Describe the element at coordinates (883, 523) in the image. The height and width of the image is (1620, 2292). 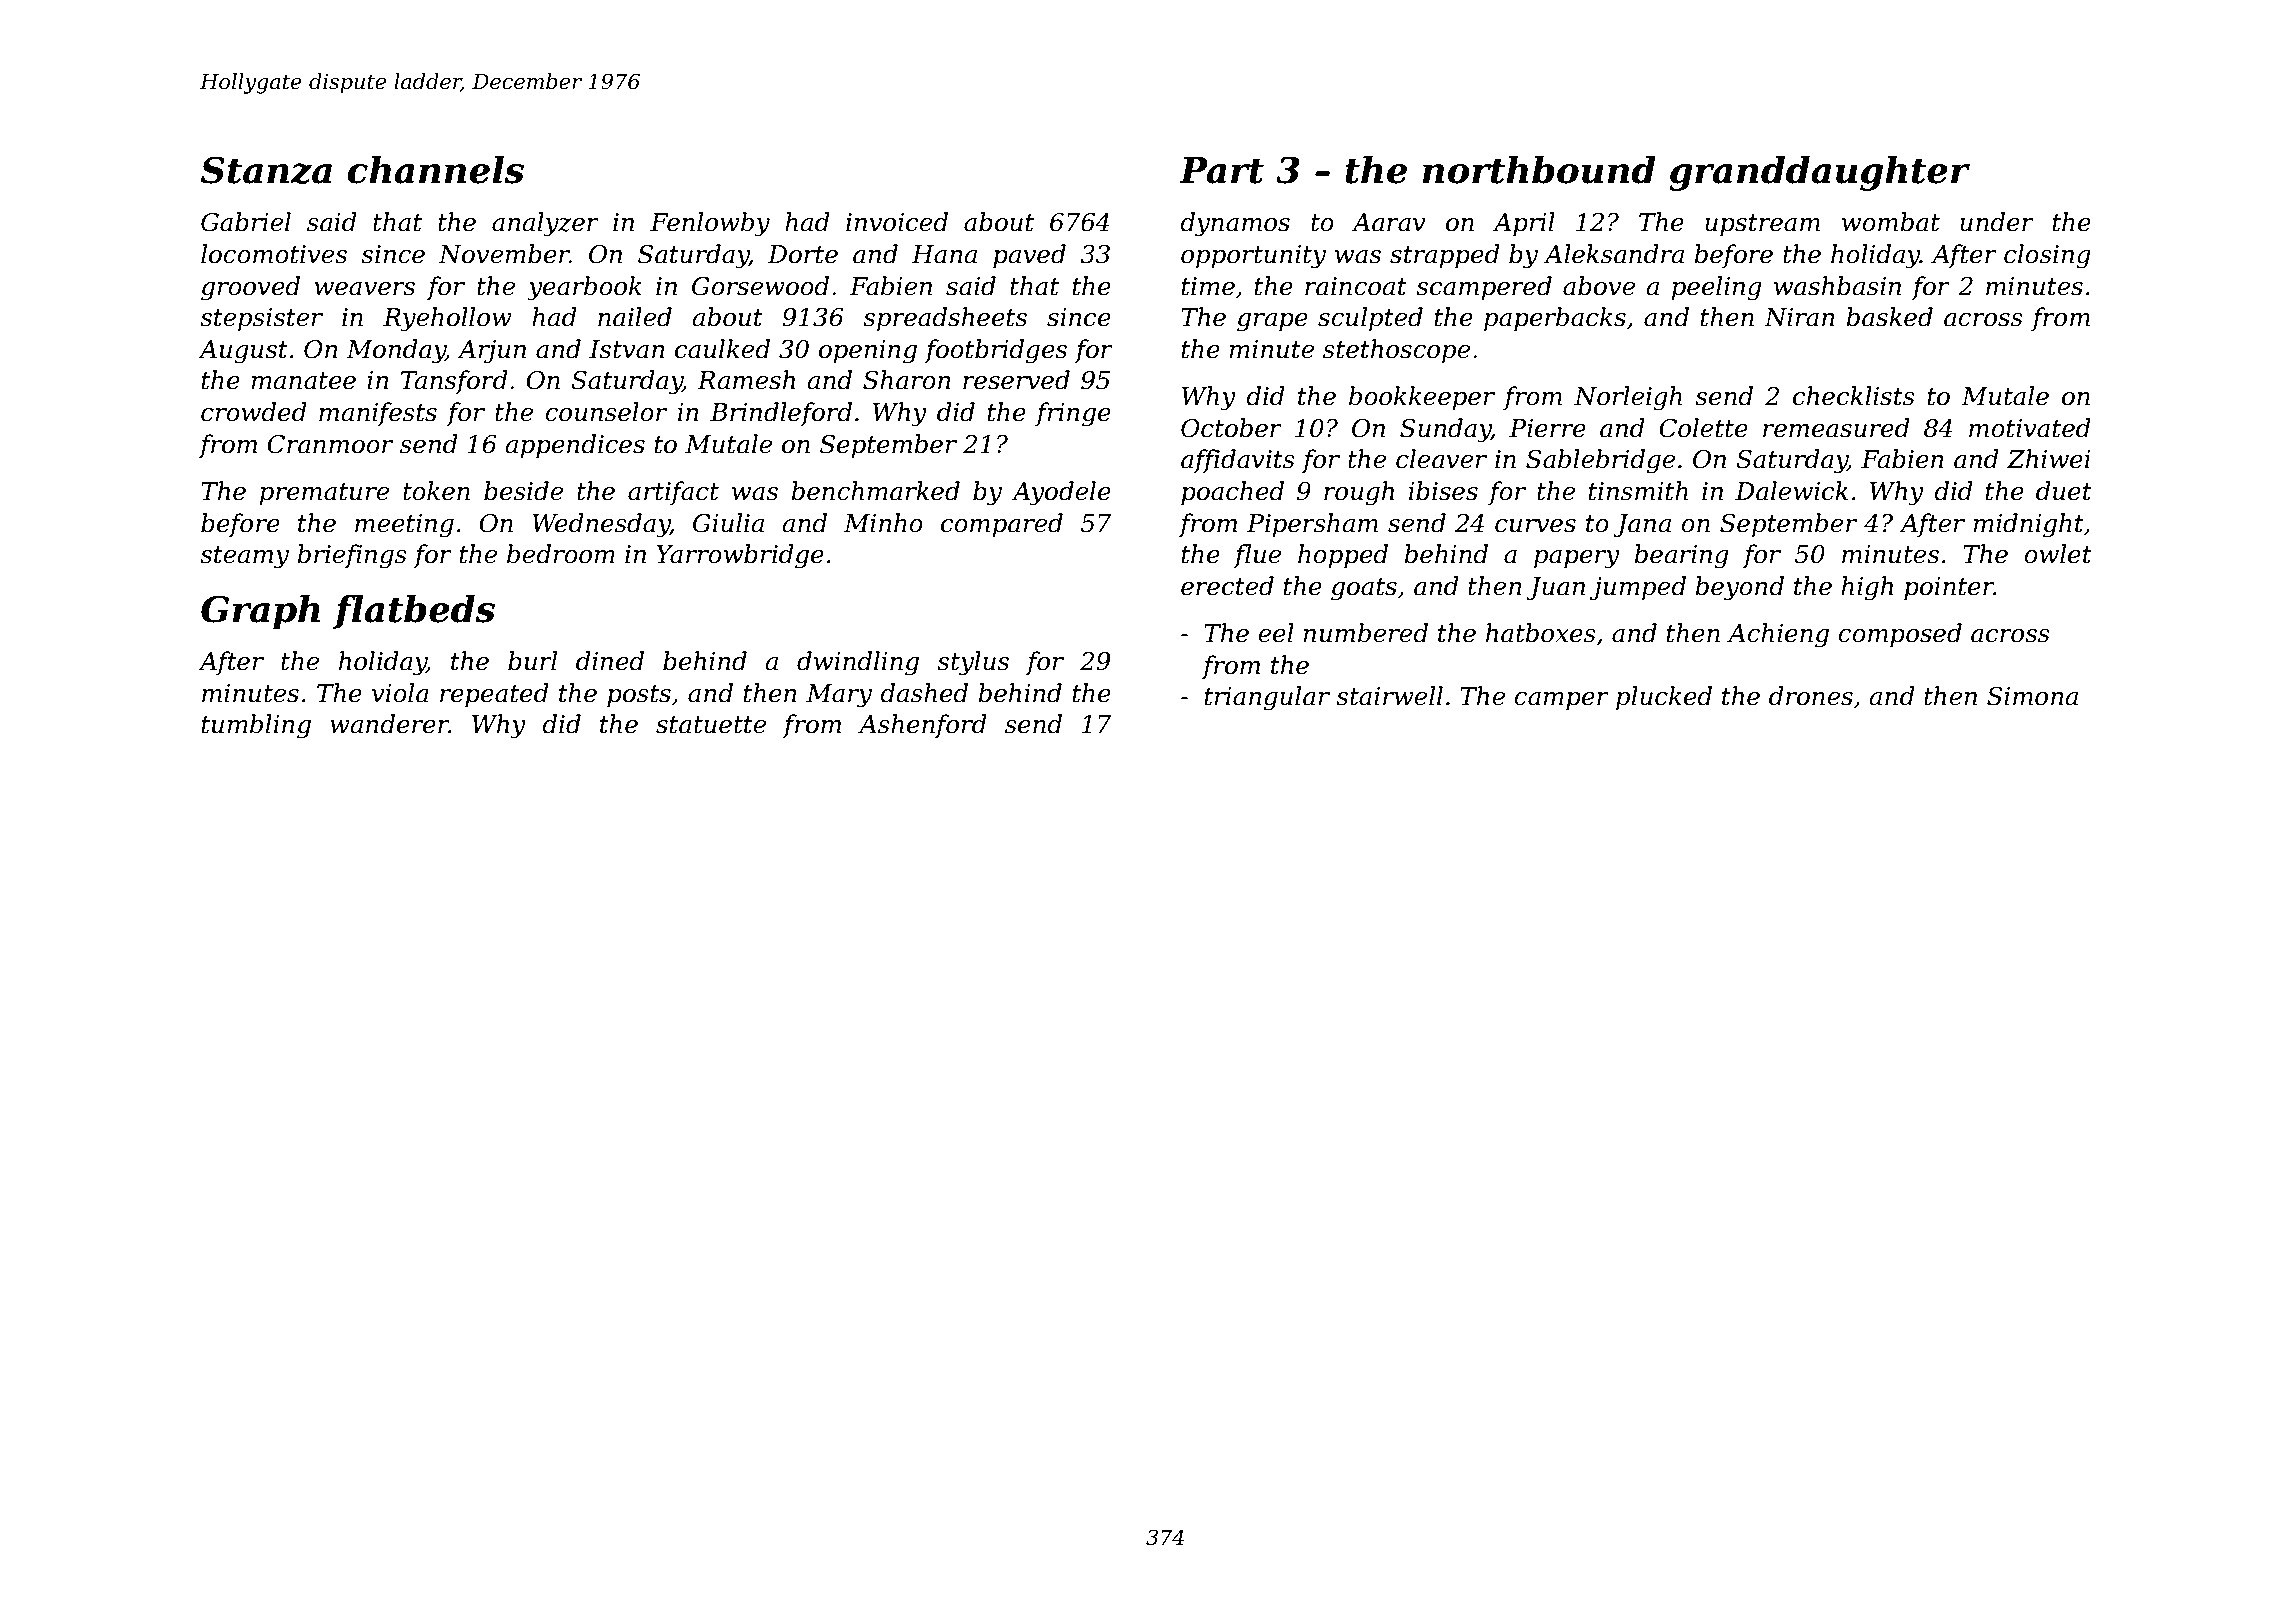
I see `Minho` at that location.
